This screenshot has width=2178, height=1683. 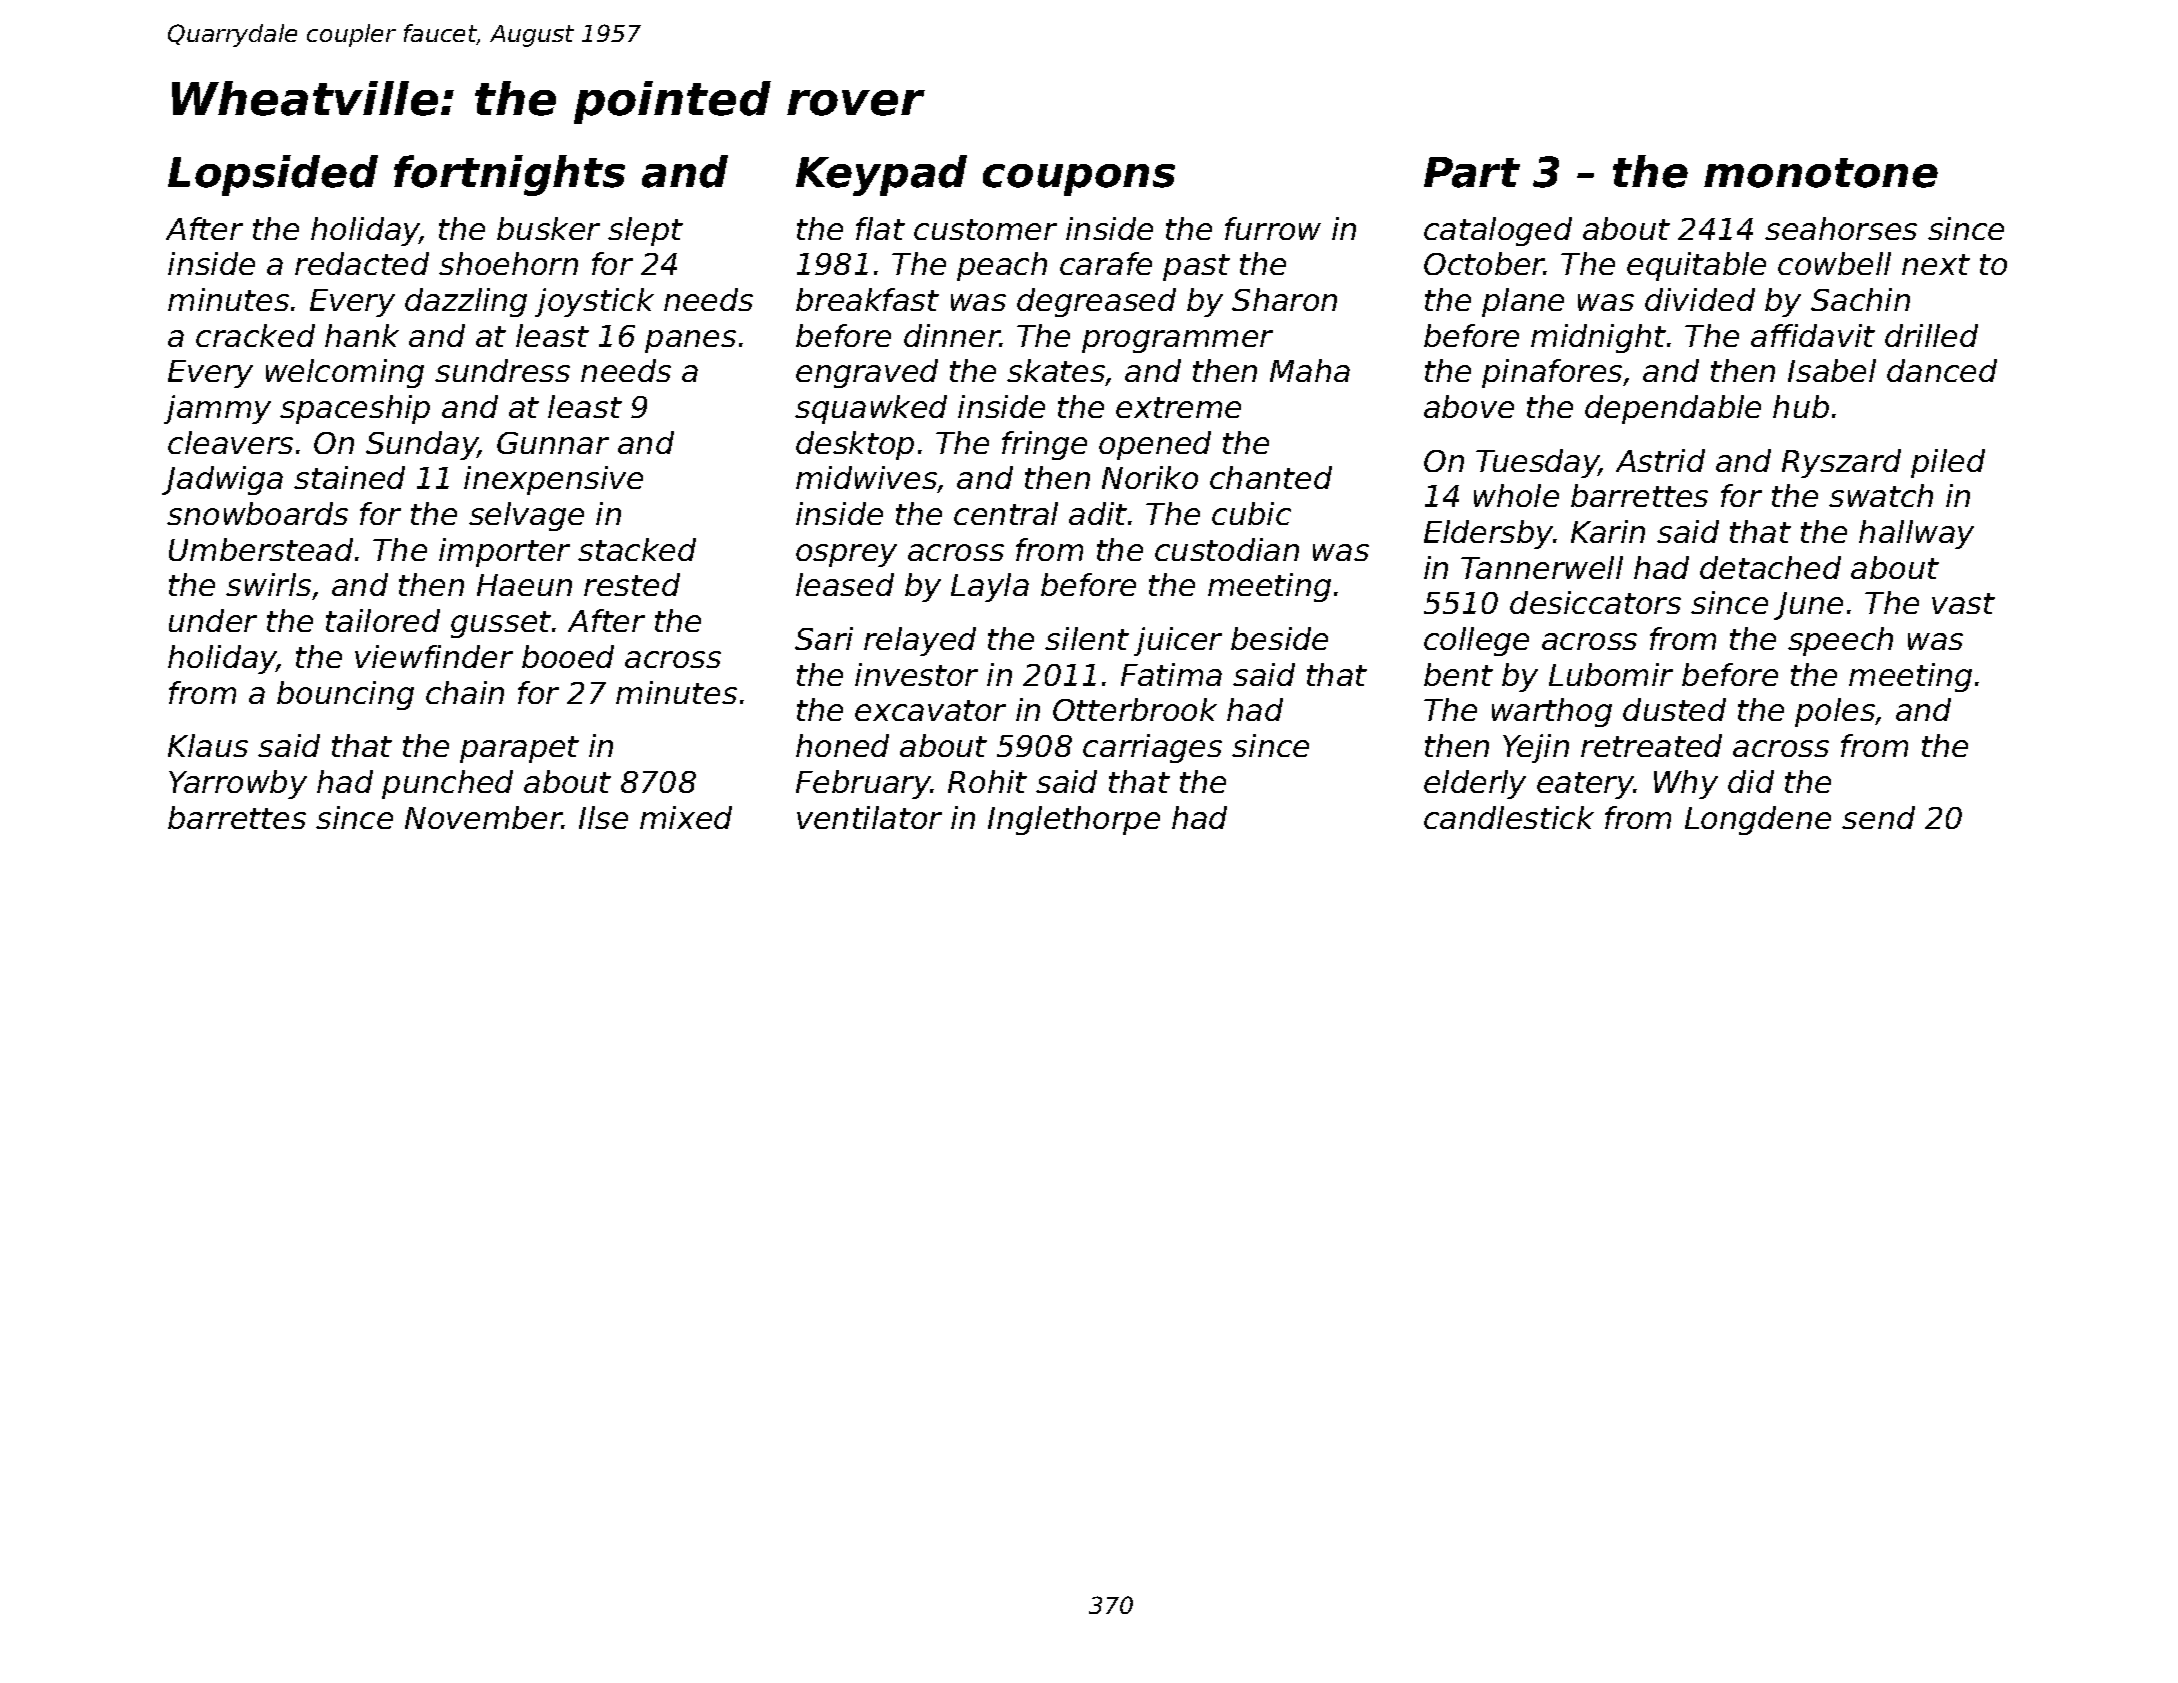 What do you see at coordinates (483, 817) in the screenshot?
I see `November` at bounding box center [483, 817].
